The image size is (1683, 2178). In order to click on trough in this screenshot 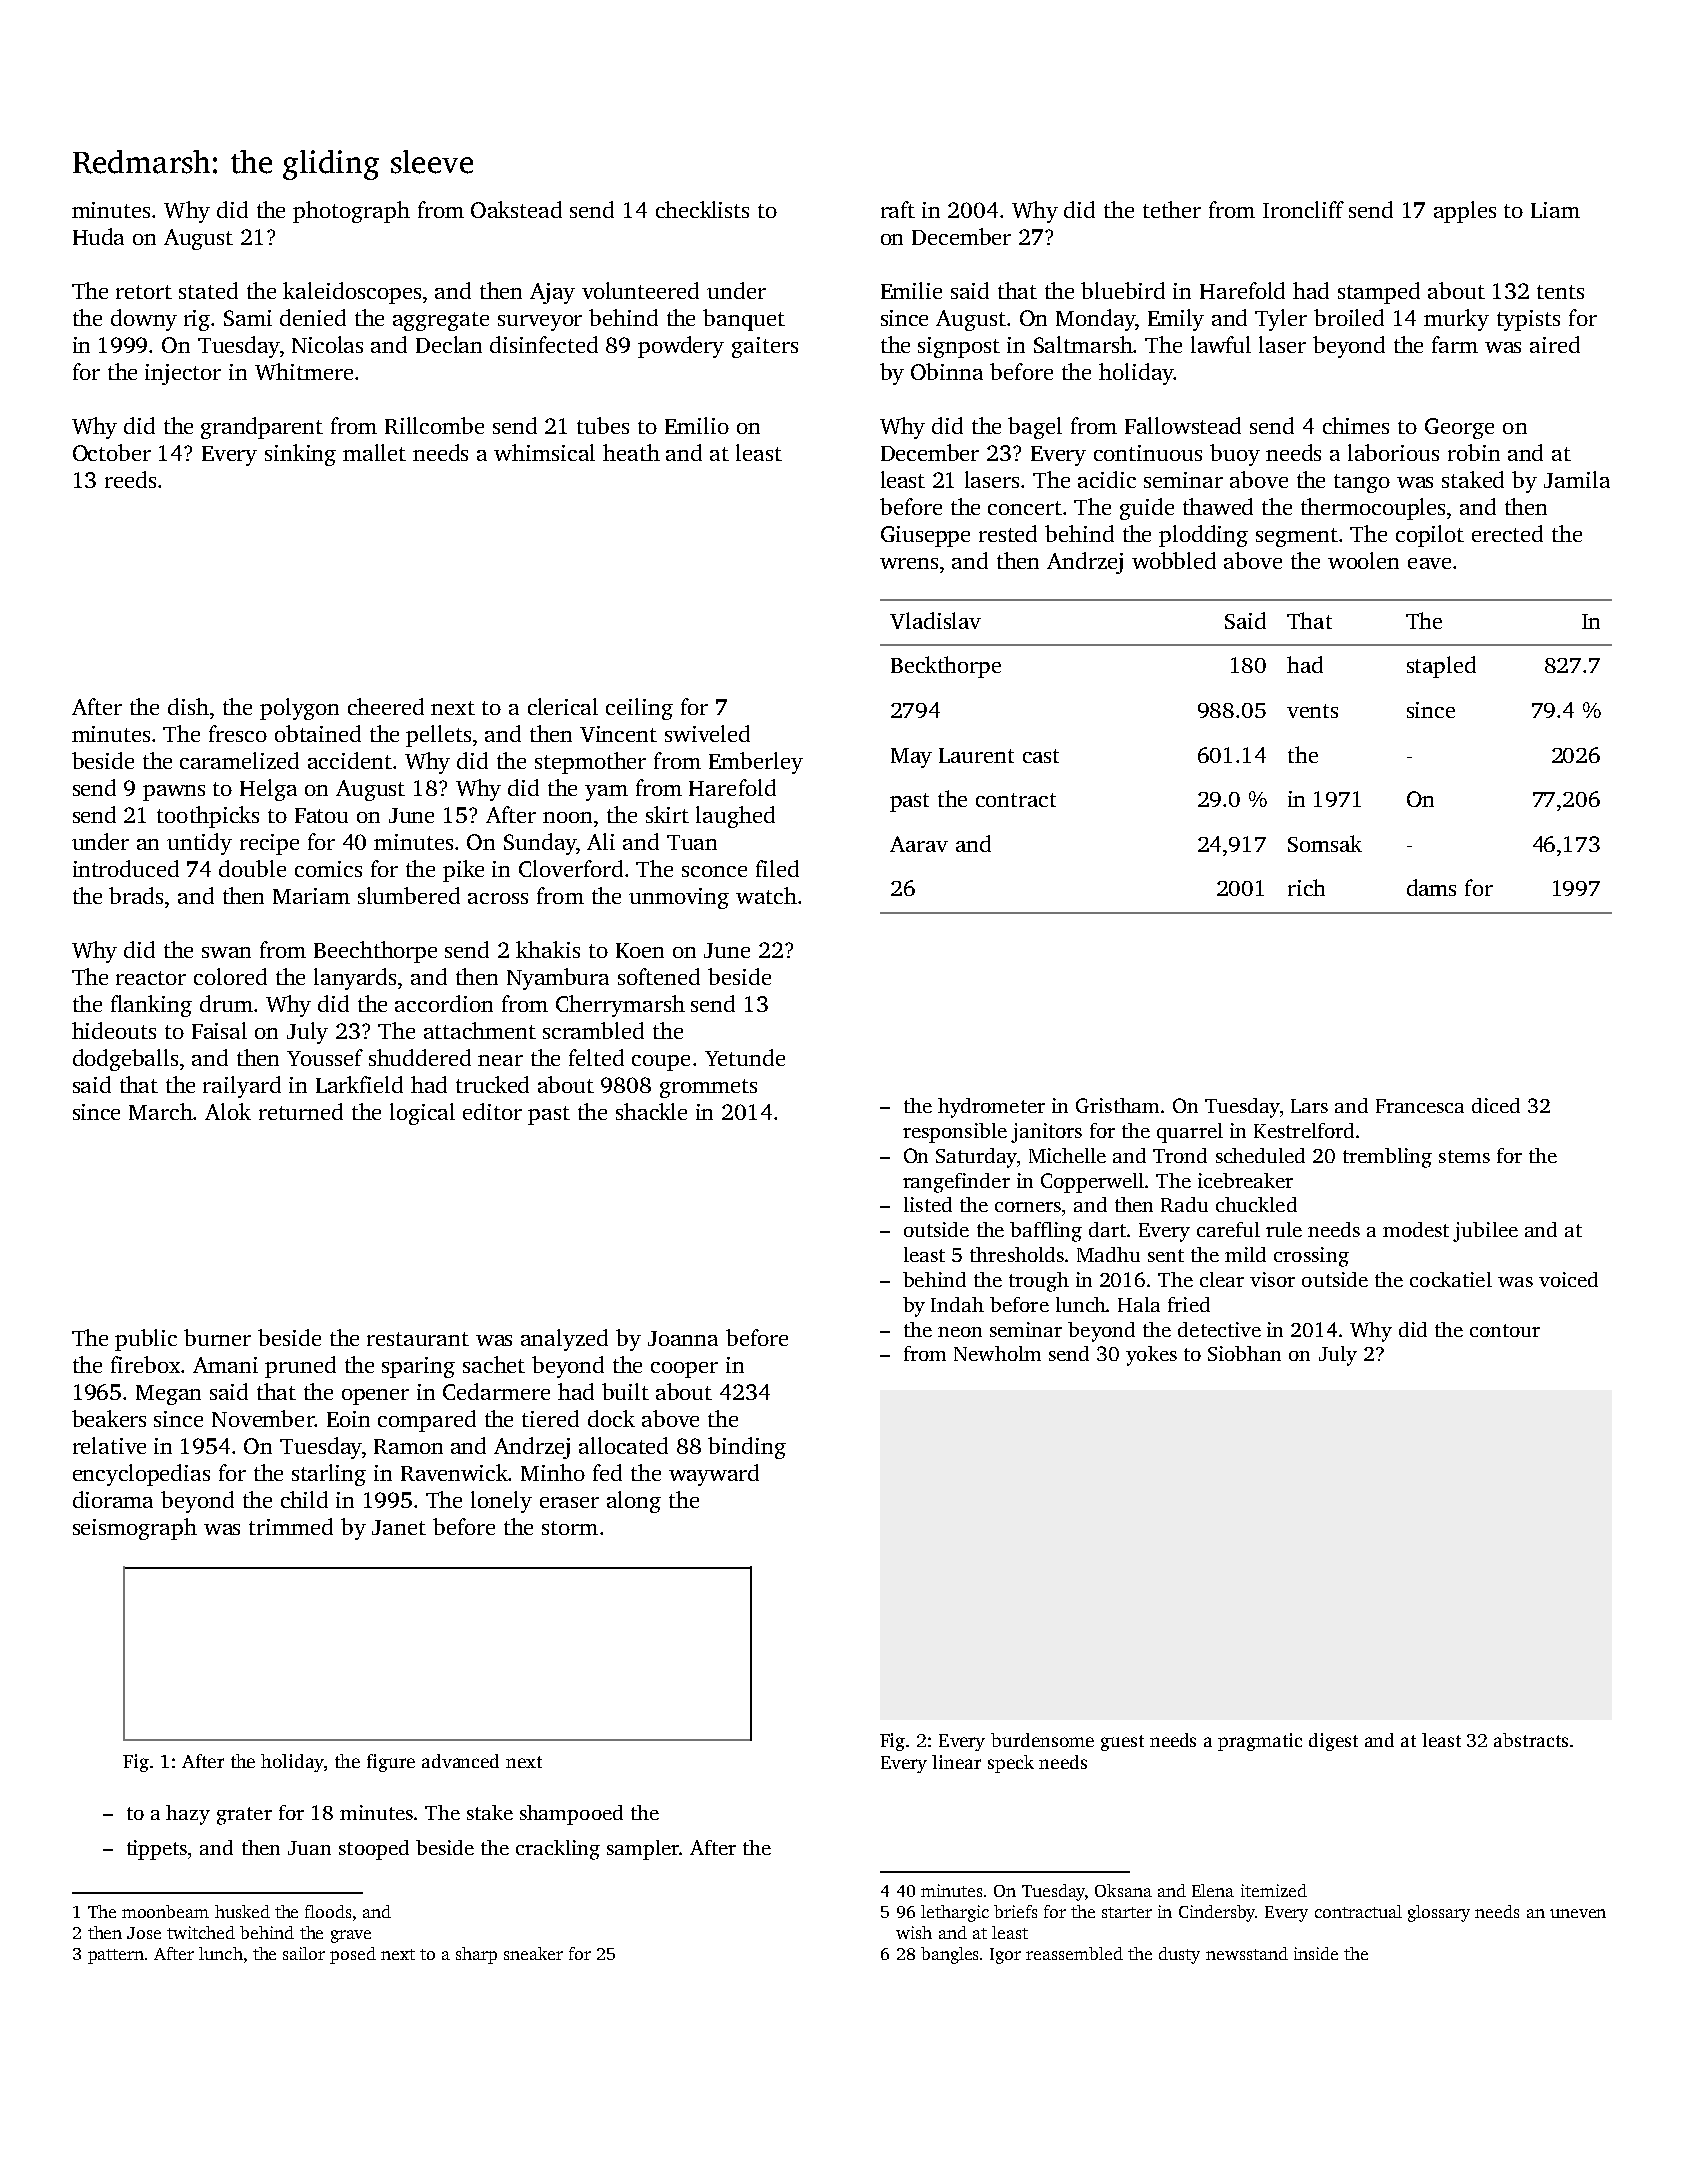, I will do `click(1039, 1282)`.
